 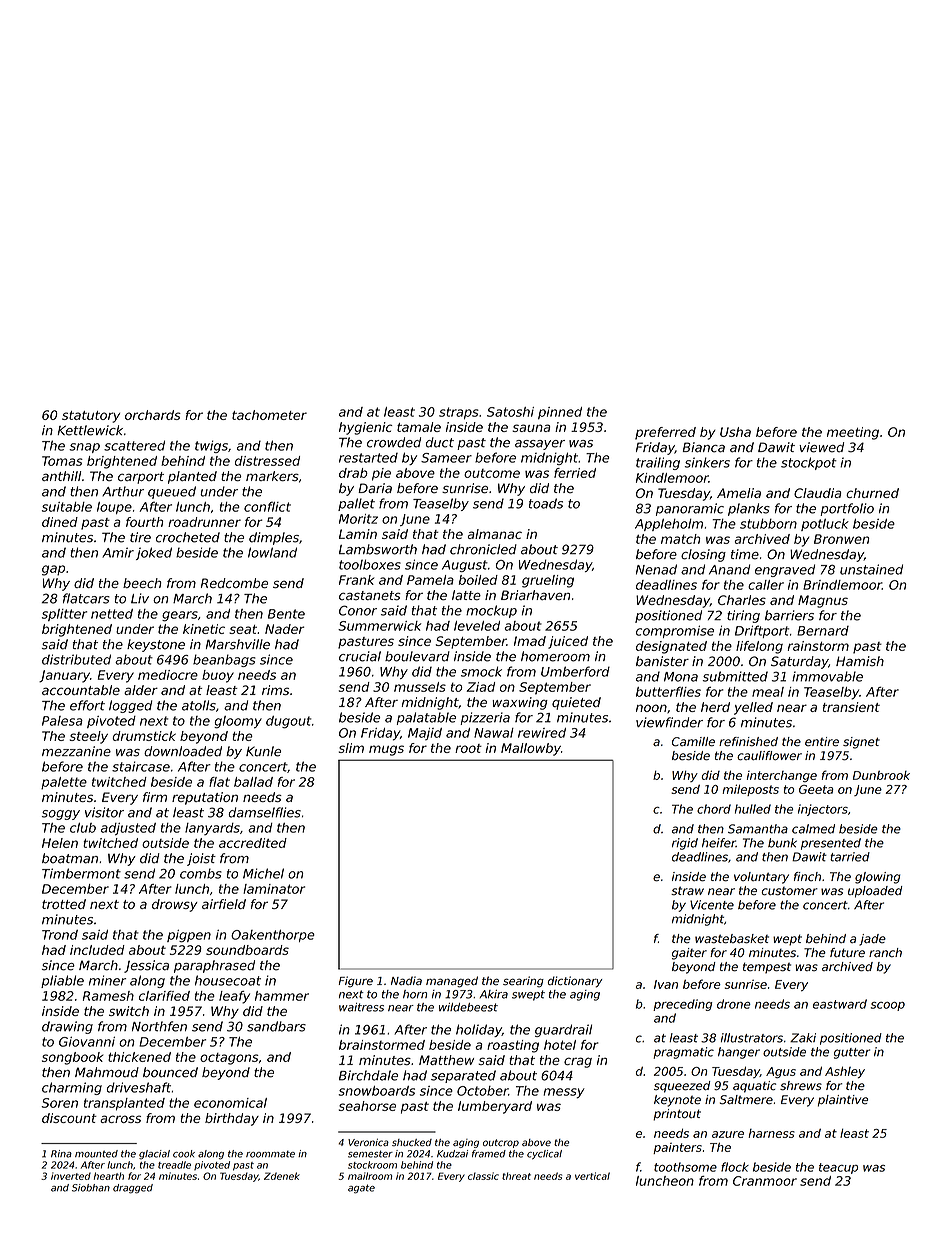 I want to click on Lambsworth, so click(x=378, y=549).
